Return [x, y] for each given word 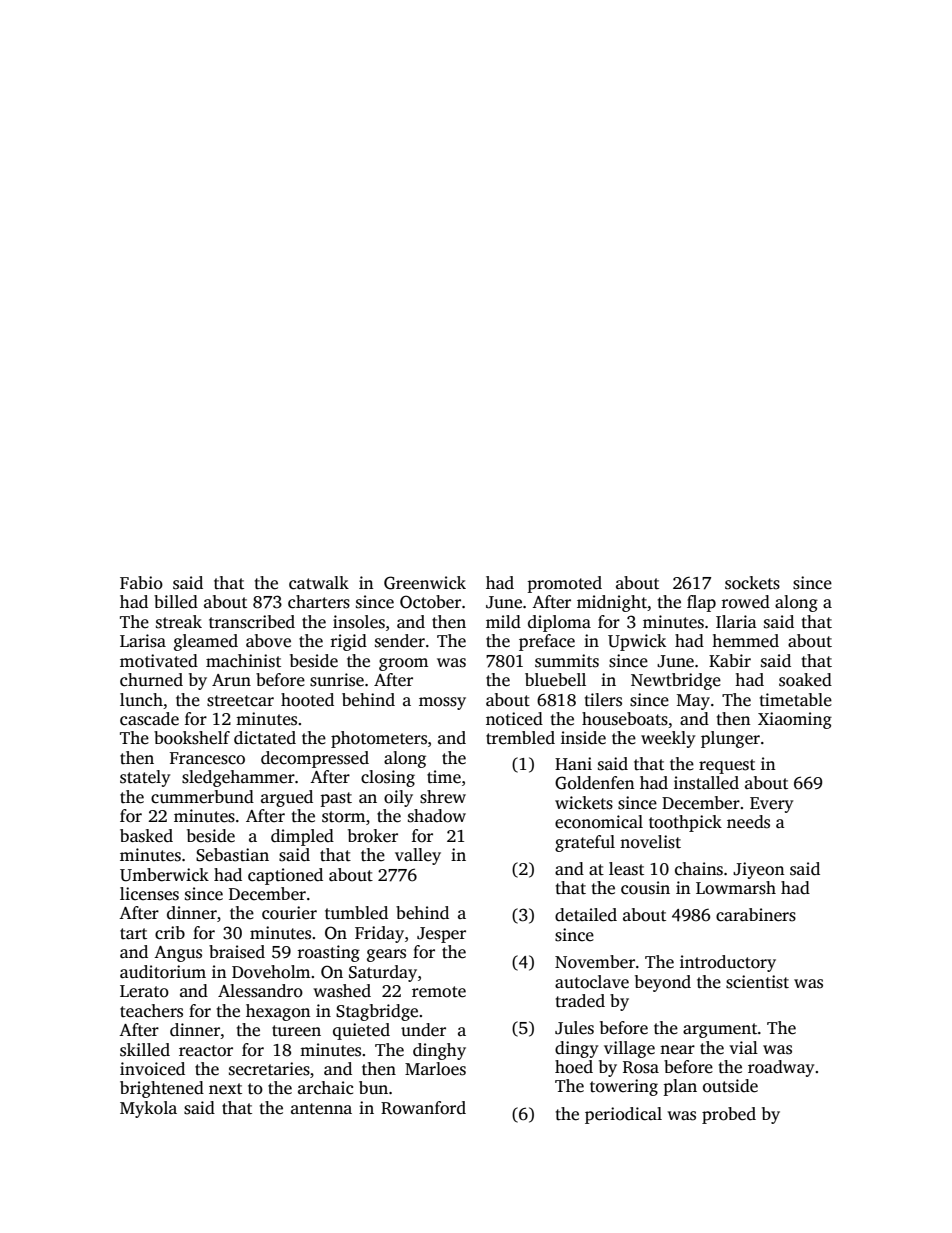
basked [146, 836]
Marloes [435, 1069]
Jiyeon [759, 870]
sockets [752, 583]
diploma [559, 623]
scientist [757, 982]
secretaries [269, 1069]
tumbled [356, 913]
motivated [159, 661]
